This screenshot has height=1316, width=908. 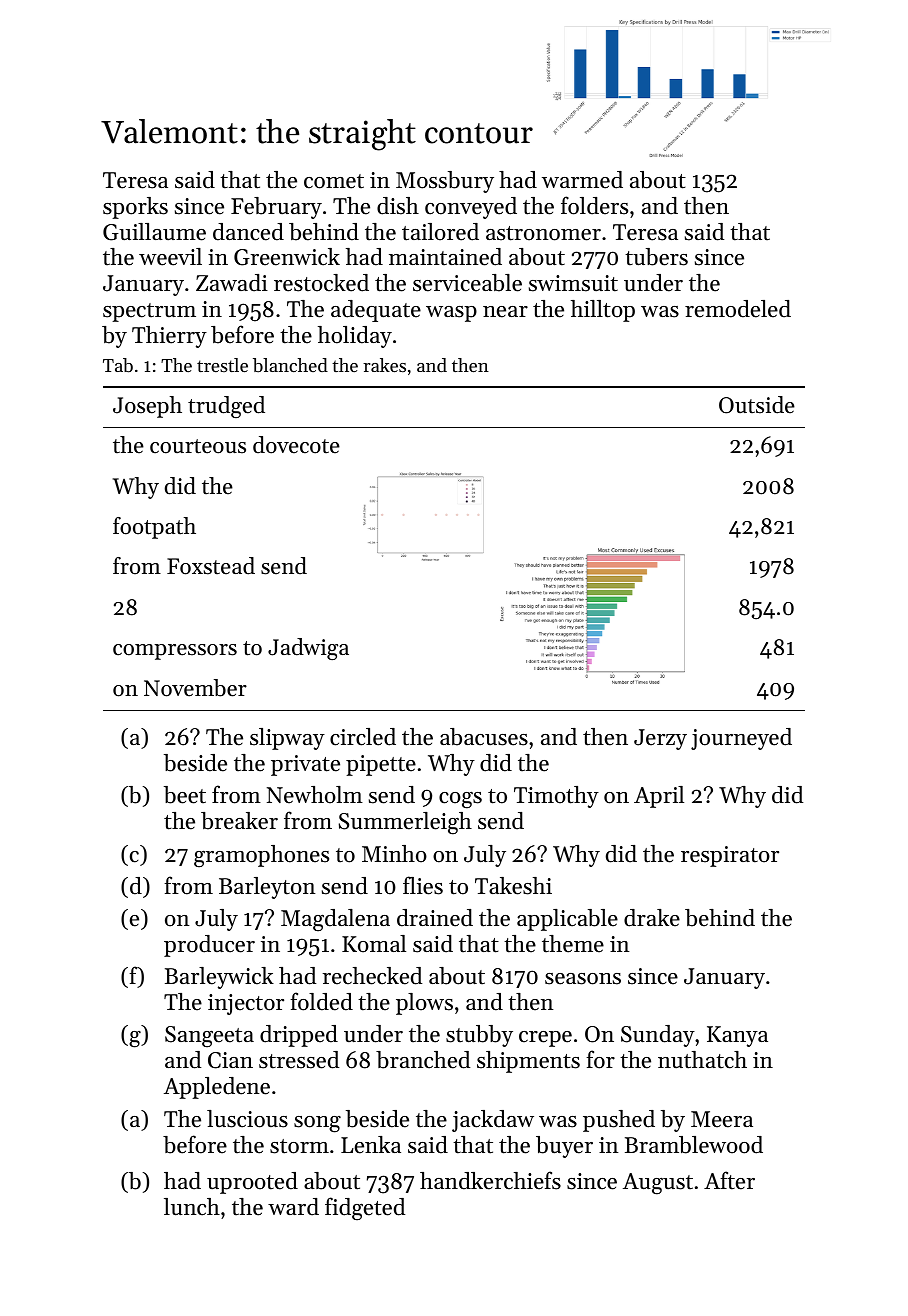 What do you see at coordinates (652, 918) in the screenshot?
I see `drake` at bounding box center [652, 918].
